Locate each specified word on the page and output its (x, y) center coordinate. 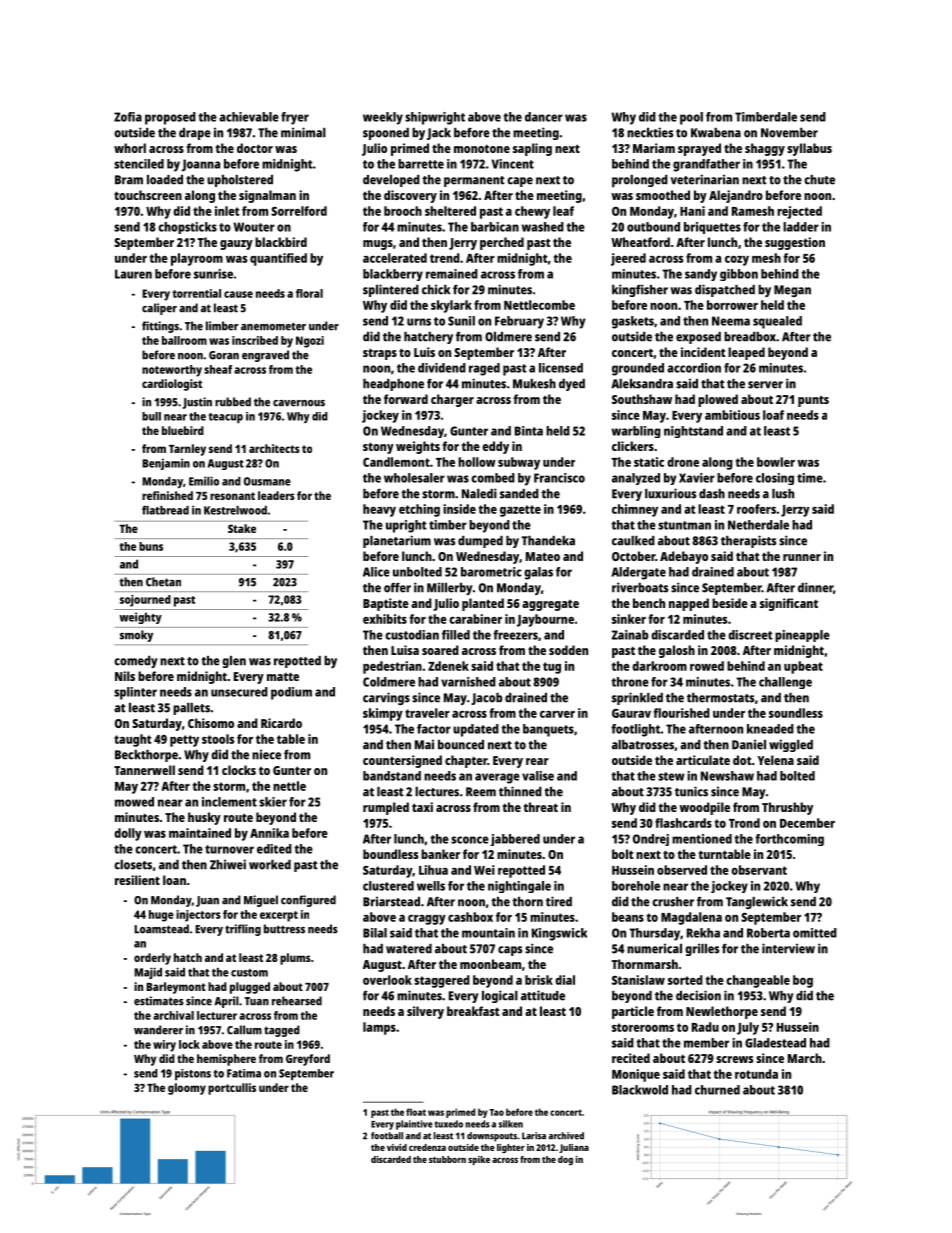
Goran (224, 355)
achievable (249, 117)
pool (691, 118)
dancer (544, 117)
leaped (746, 353)
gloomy (187, 1089)
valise (538, 776)
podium (291, 693)
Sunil (461, 321)
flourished (682, 713)
